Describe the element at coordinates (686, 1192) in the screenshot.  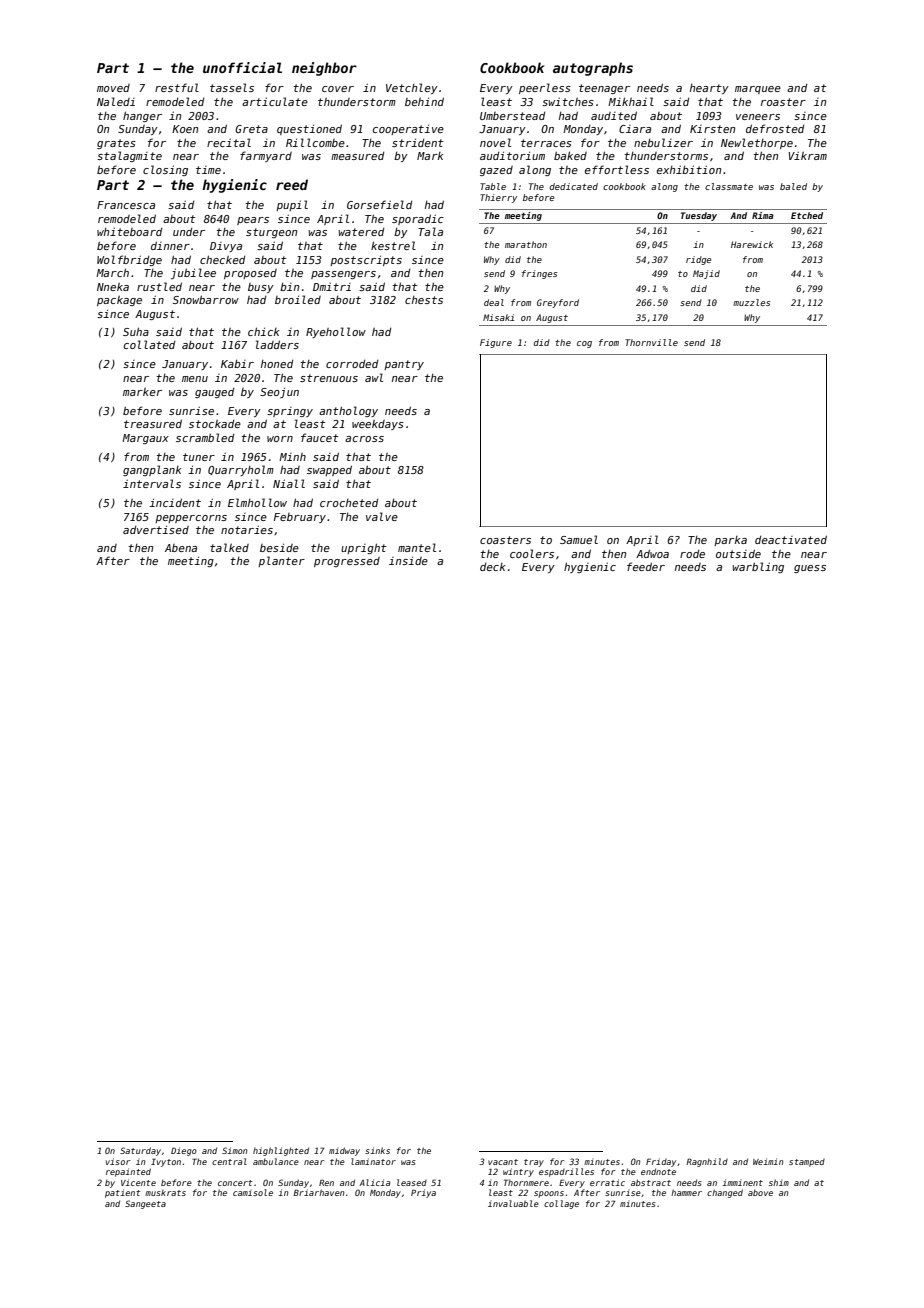
I see `hammer` at that location.
